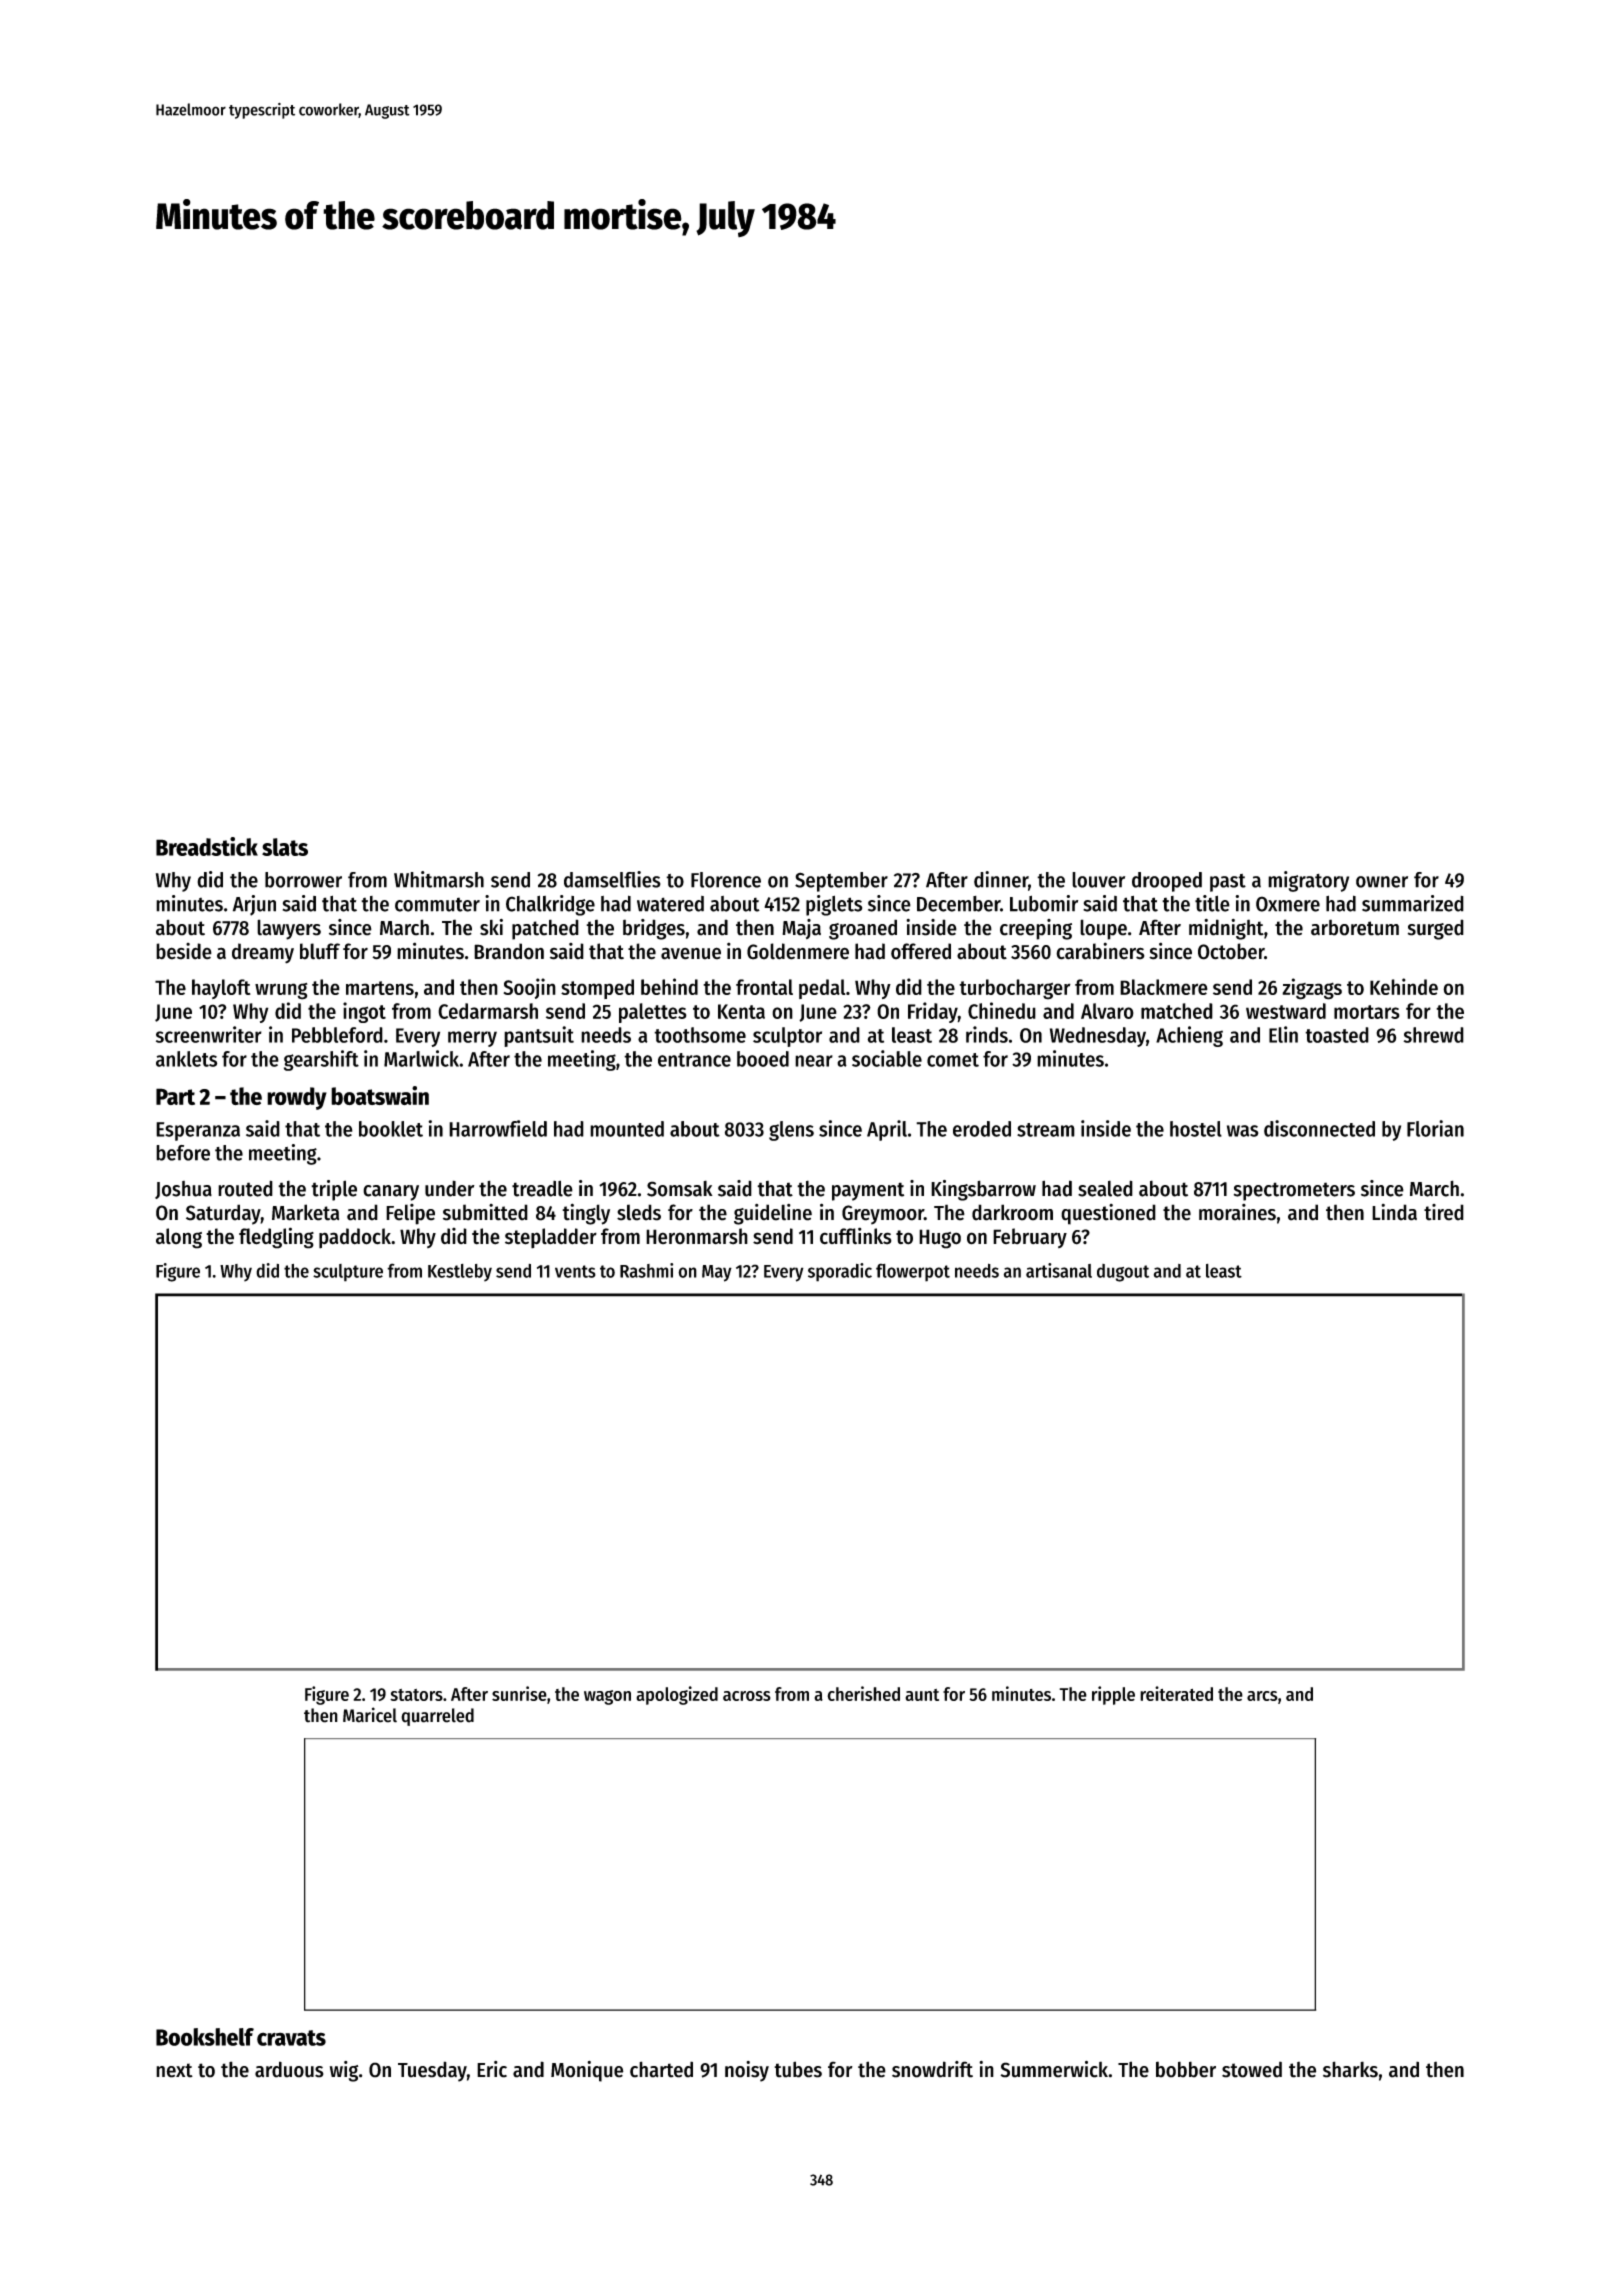 The width and height of the screenshot is (1620, 2292). Describe the element at coordinates (439, 879) in the screenshot. I see `Whitmarsh` at that location.
